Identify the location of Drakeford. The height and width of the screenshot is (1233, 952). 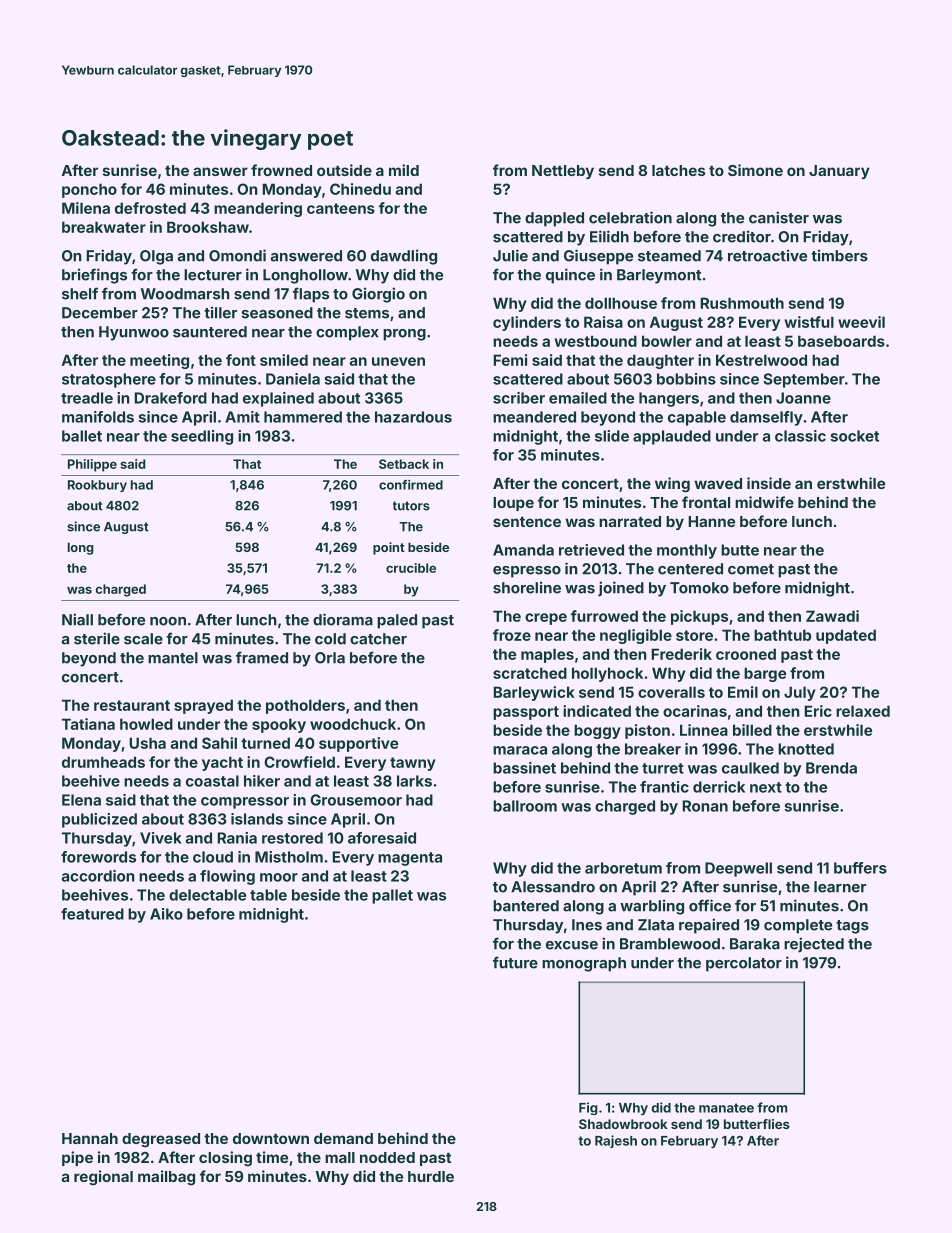
(171, 398).
